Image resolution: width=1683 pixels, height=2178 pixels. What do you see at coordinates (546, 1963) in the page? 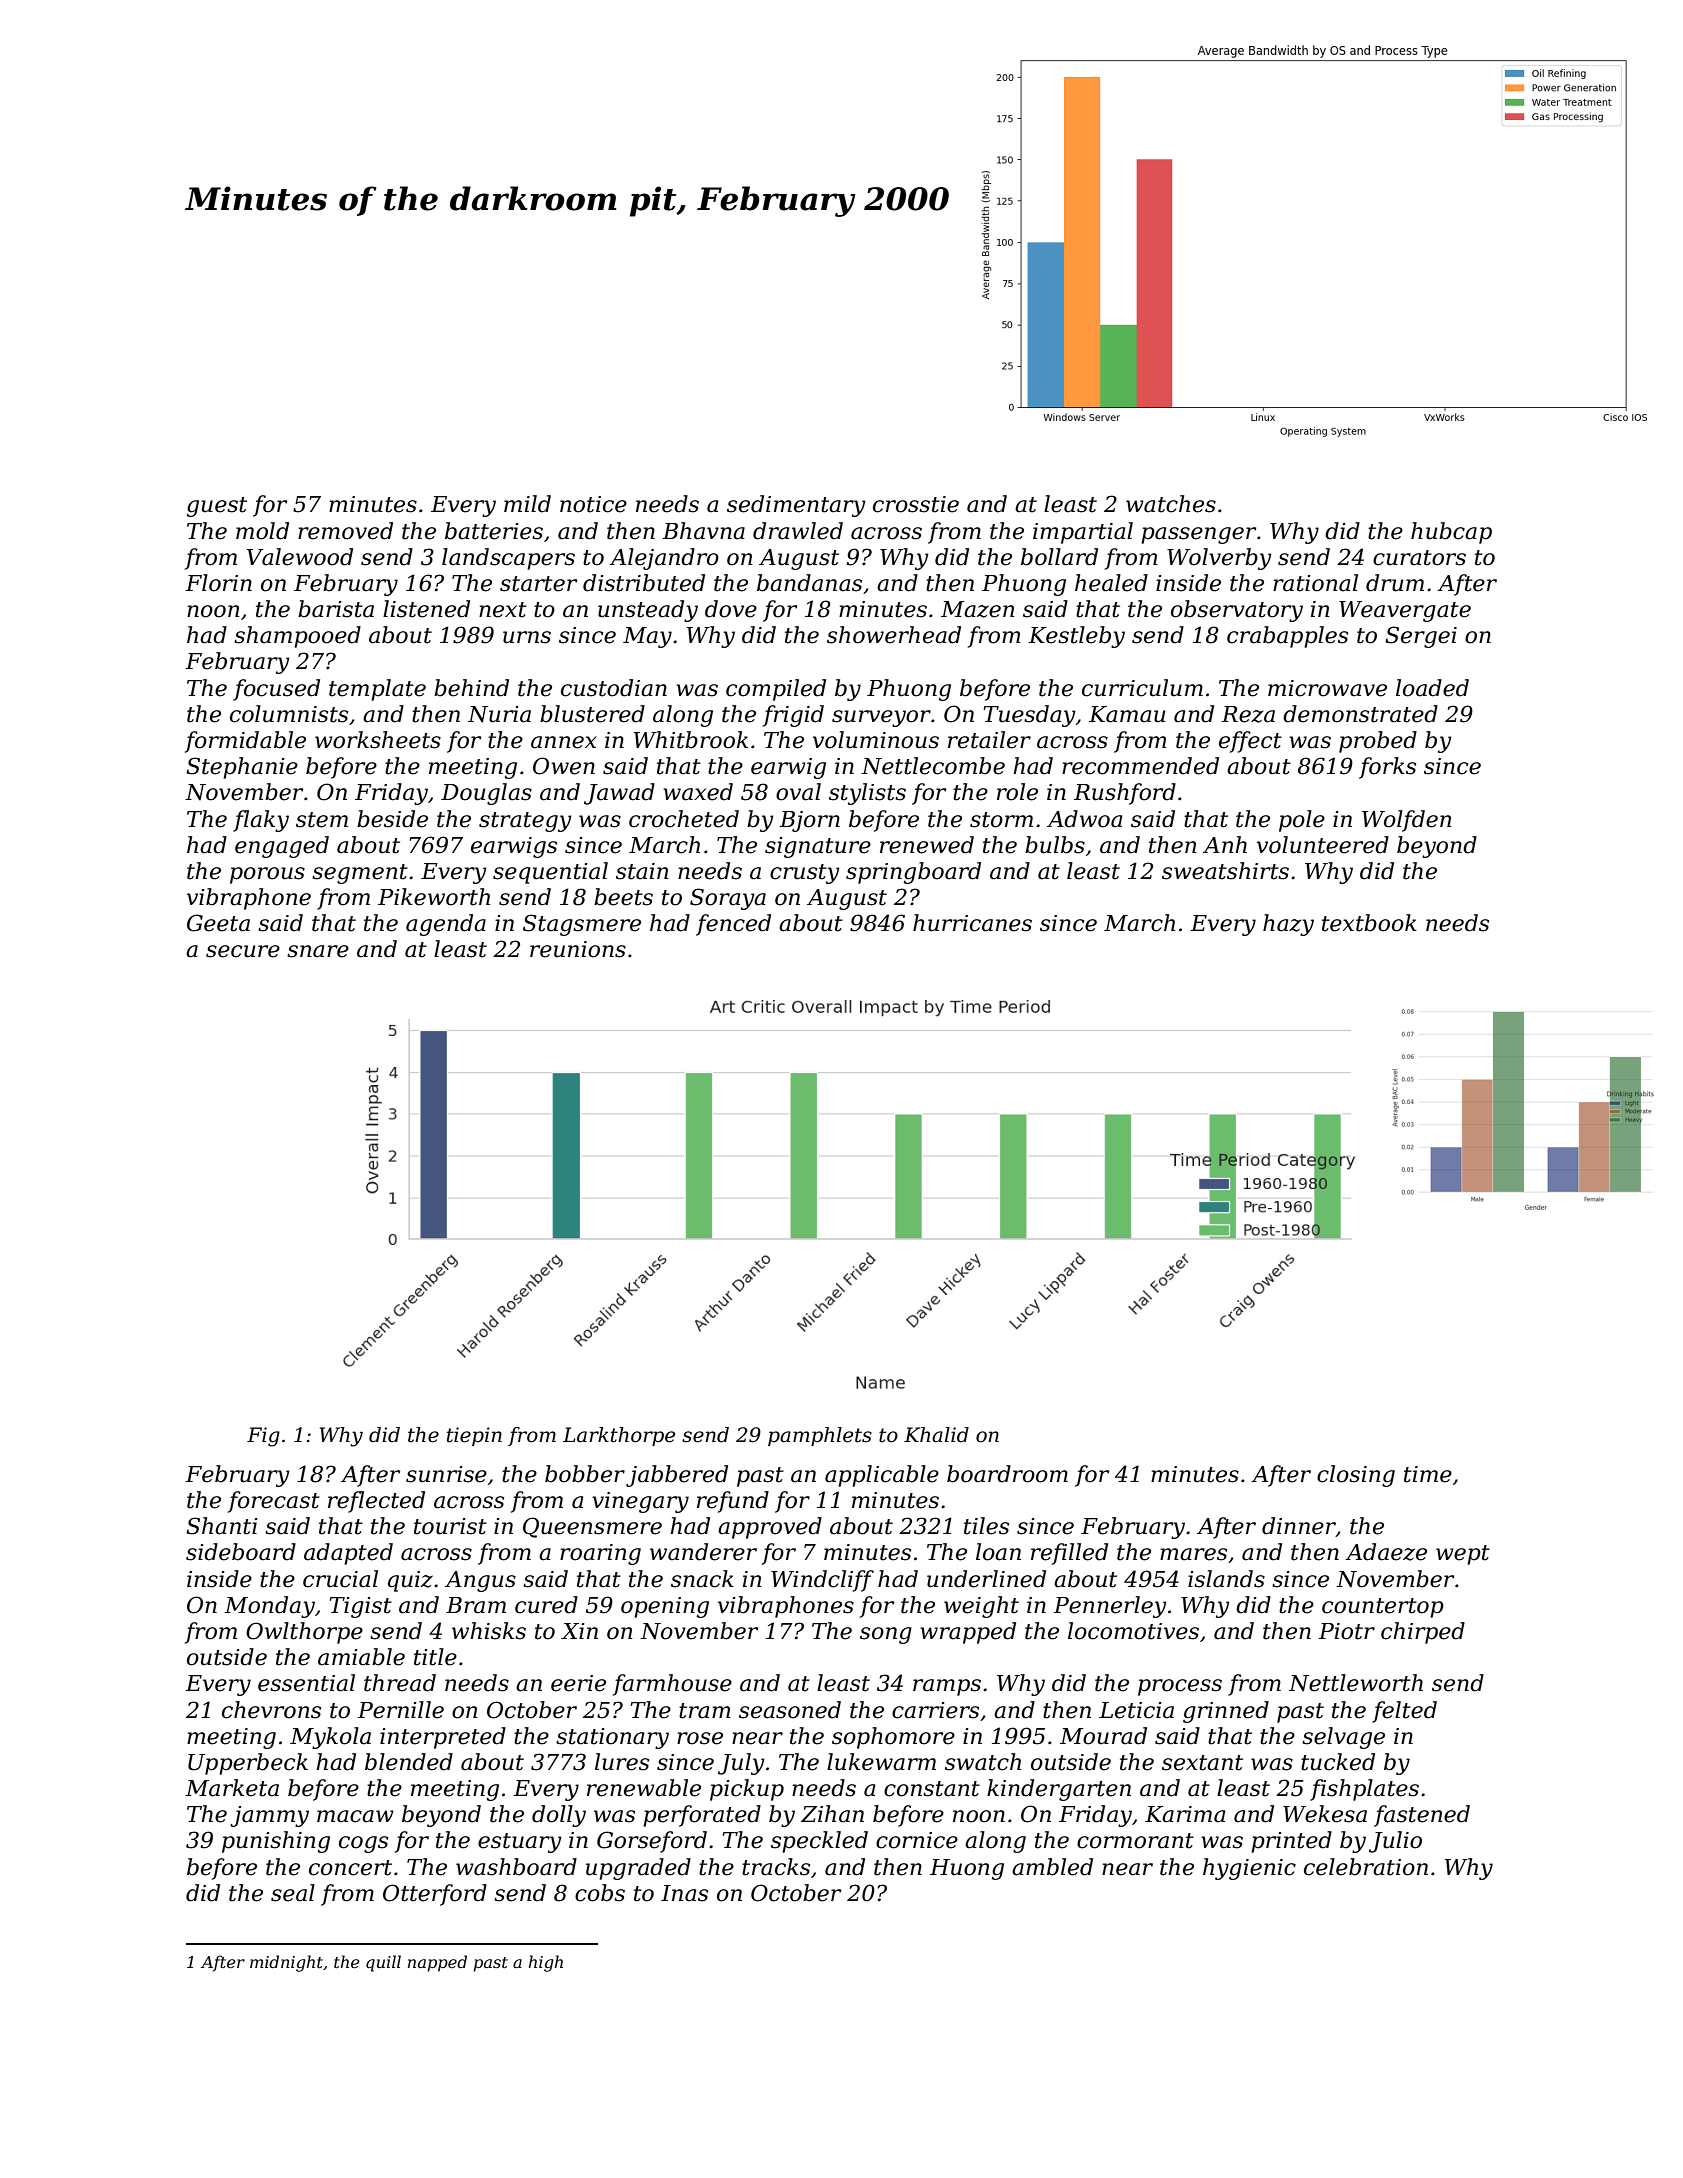
I see `high` at bounding box center [546, 1963].
